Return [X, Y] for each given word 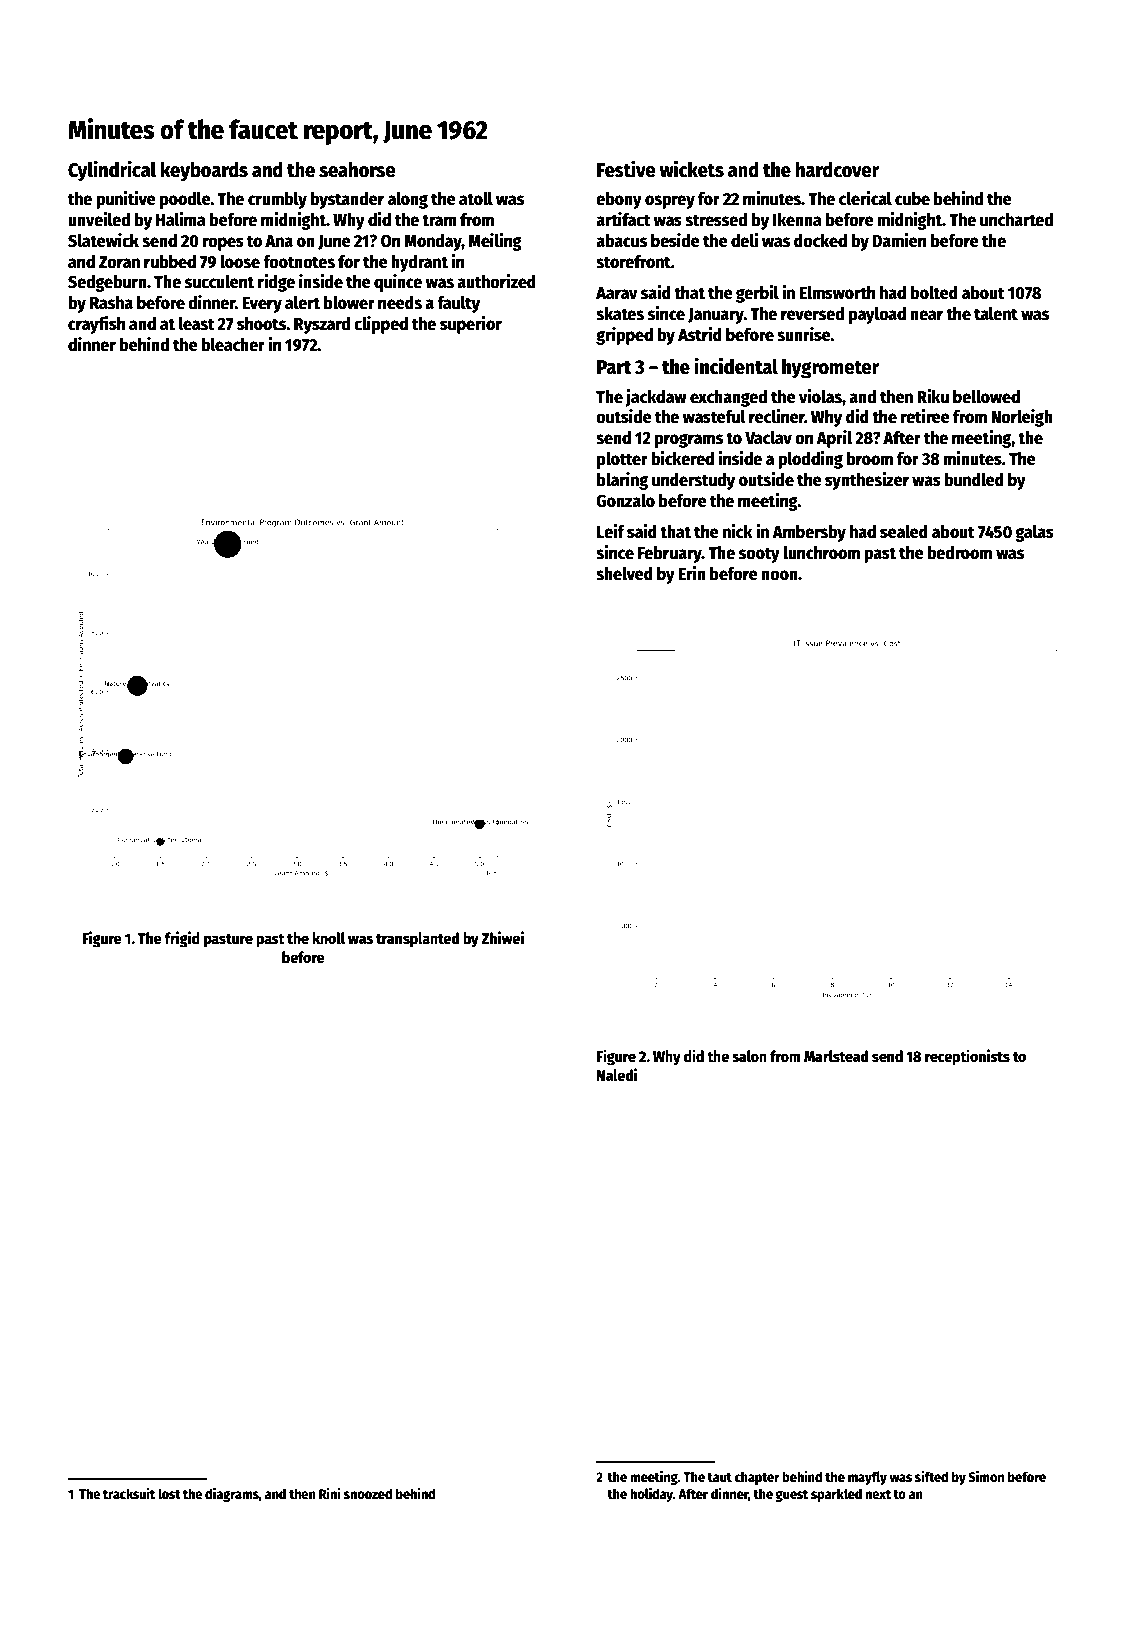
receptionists [967, 1057]
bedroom [959, 553]
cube [912, 199]
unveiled [99, 219]
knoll [328, 938]
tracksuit [129, 1493]
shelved [624, 574]
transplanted [417, 940]
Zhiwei [502, 937]
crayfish [96, 325]
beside [675, 240]
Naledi [617, 1074]
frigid [182, 939]
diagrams [232, 1494]
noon [779, 575]
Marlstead [836, 1056]
